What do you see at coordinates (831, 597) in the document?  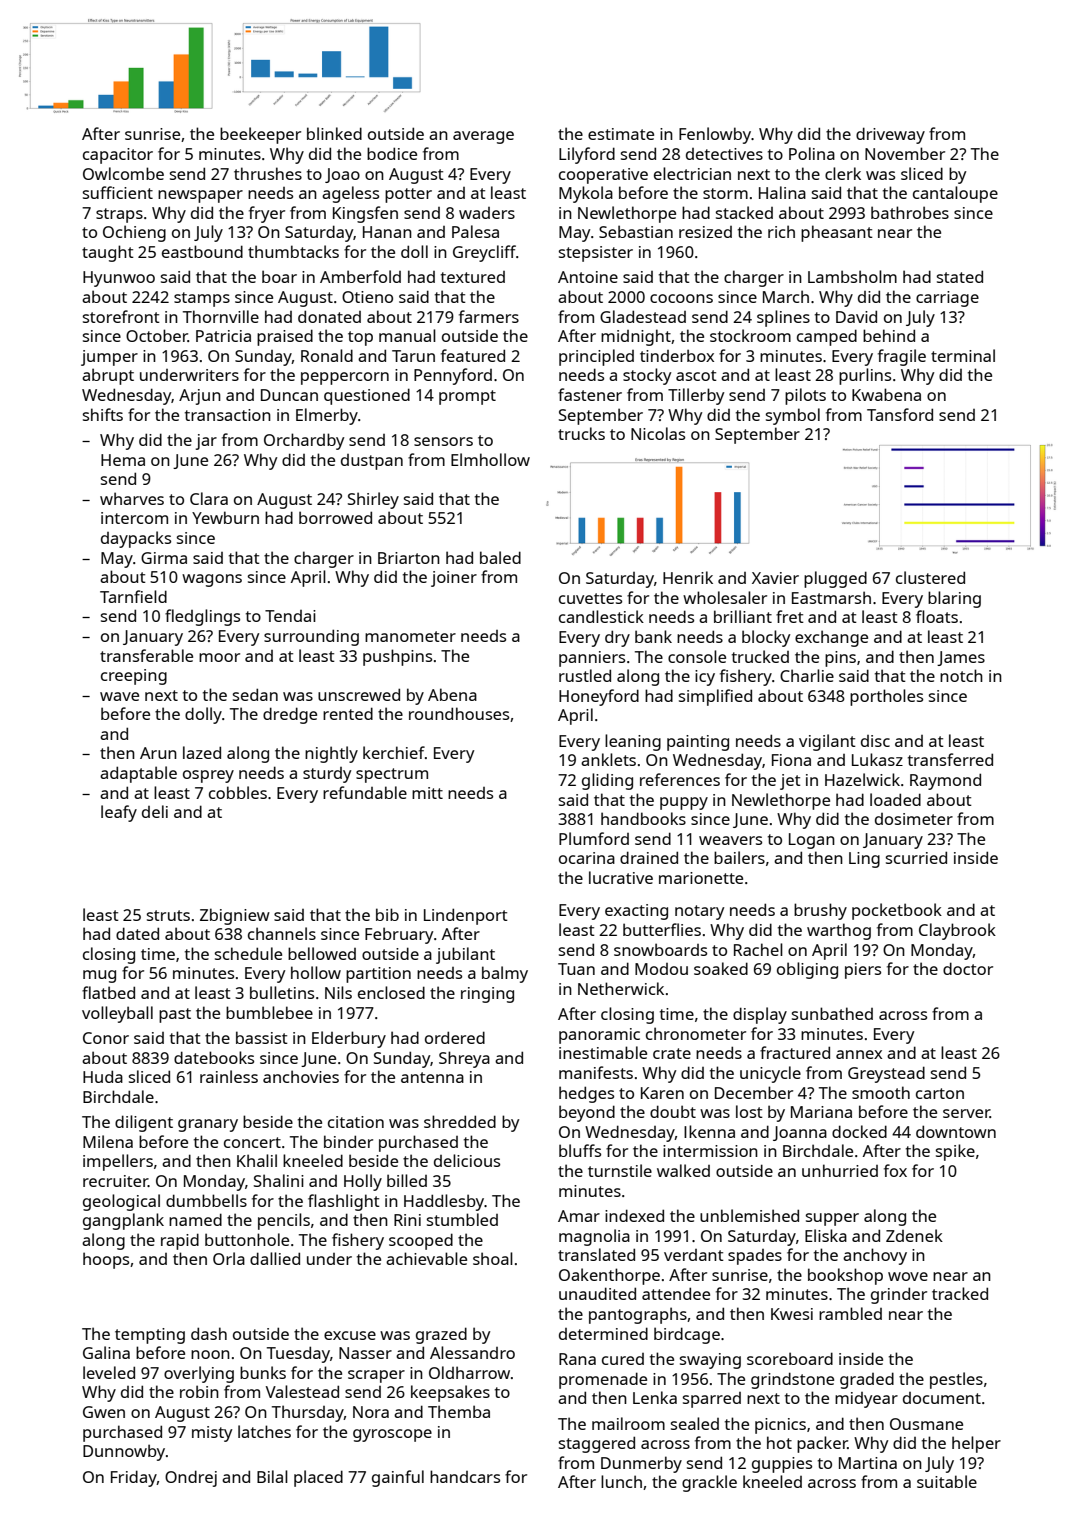 I see `Eastmarsh` at bounding box center [831, 597].
